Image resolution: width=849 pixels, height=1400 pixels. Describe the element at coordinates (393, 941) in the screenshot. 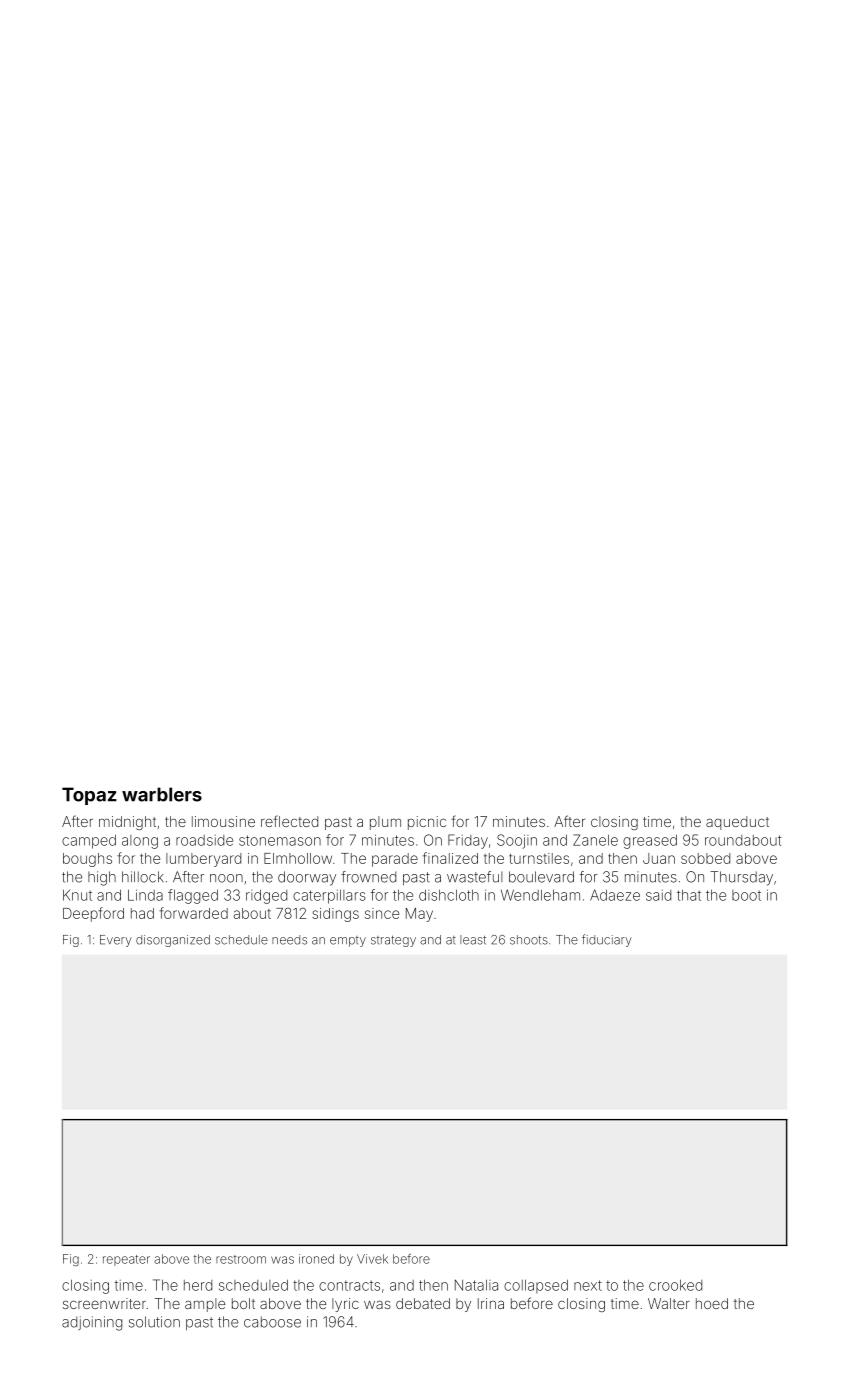

I see `strategy` at that location.
